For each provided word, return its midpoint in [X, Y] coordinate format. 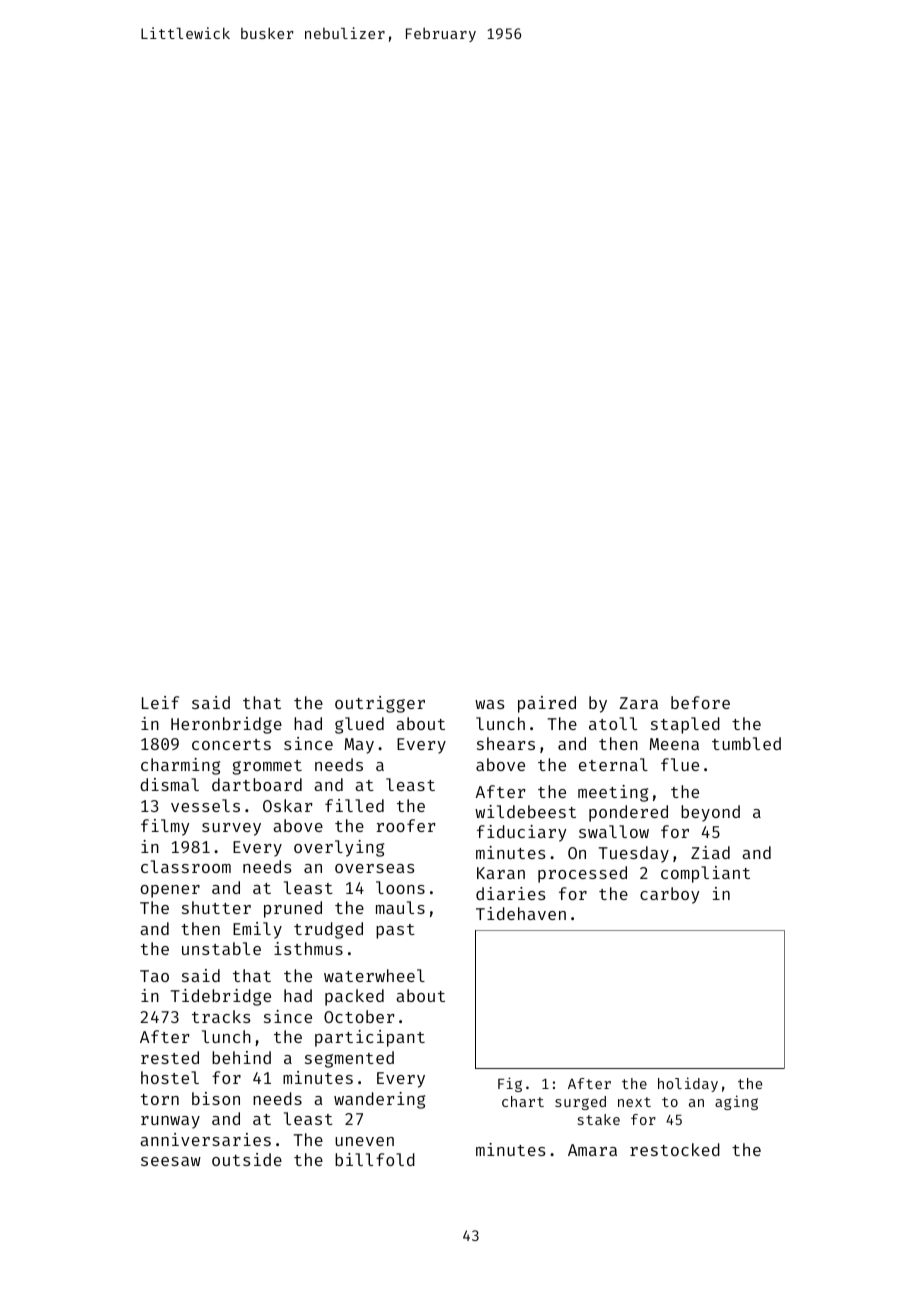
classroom [186, 866]
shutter [216, 907]
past [395, 931]
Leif [160, 702]
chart [523, 1101]
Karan [501, 873]
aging [736, 1102]
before [700, 702]
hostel [170, 1077]
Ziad [710, 852]
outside [247, 1159]
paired [547, 704]
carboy [669, 895]
